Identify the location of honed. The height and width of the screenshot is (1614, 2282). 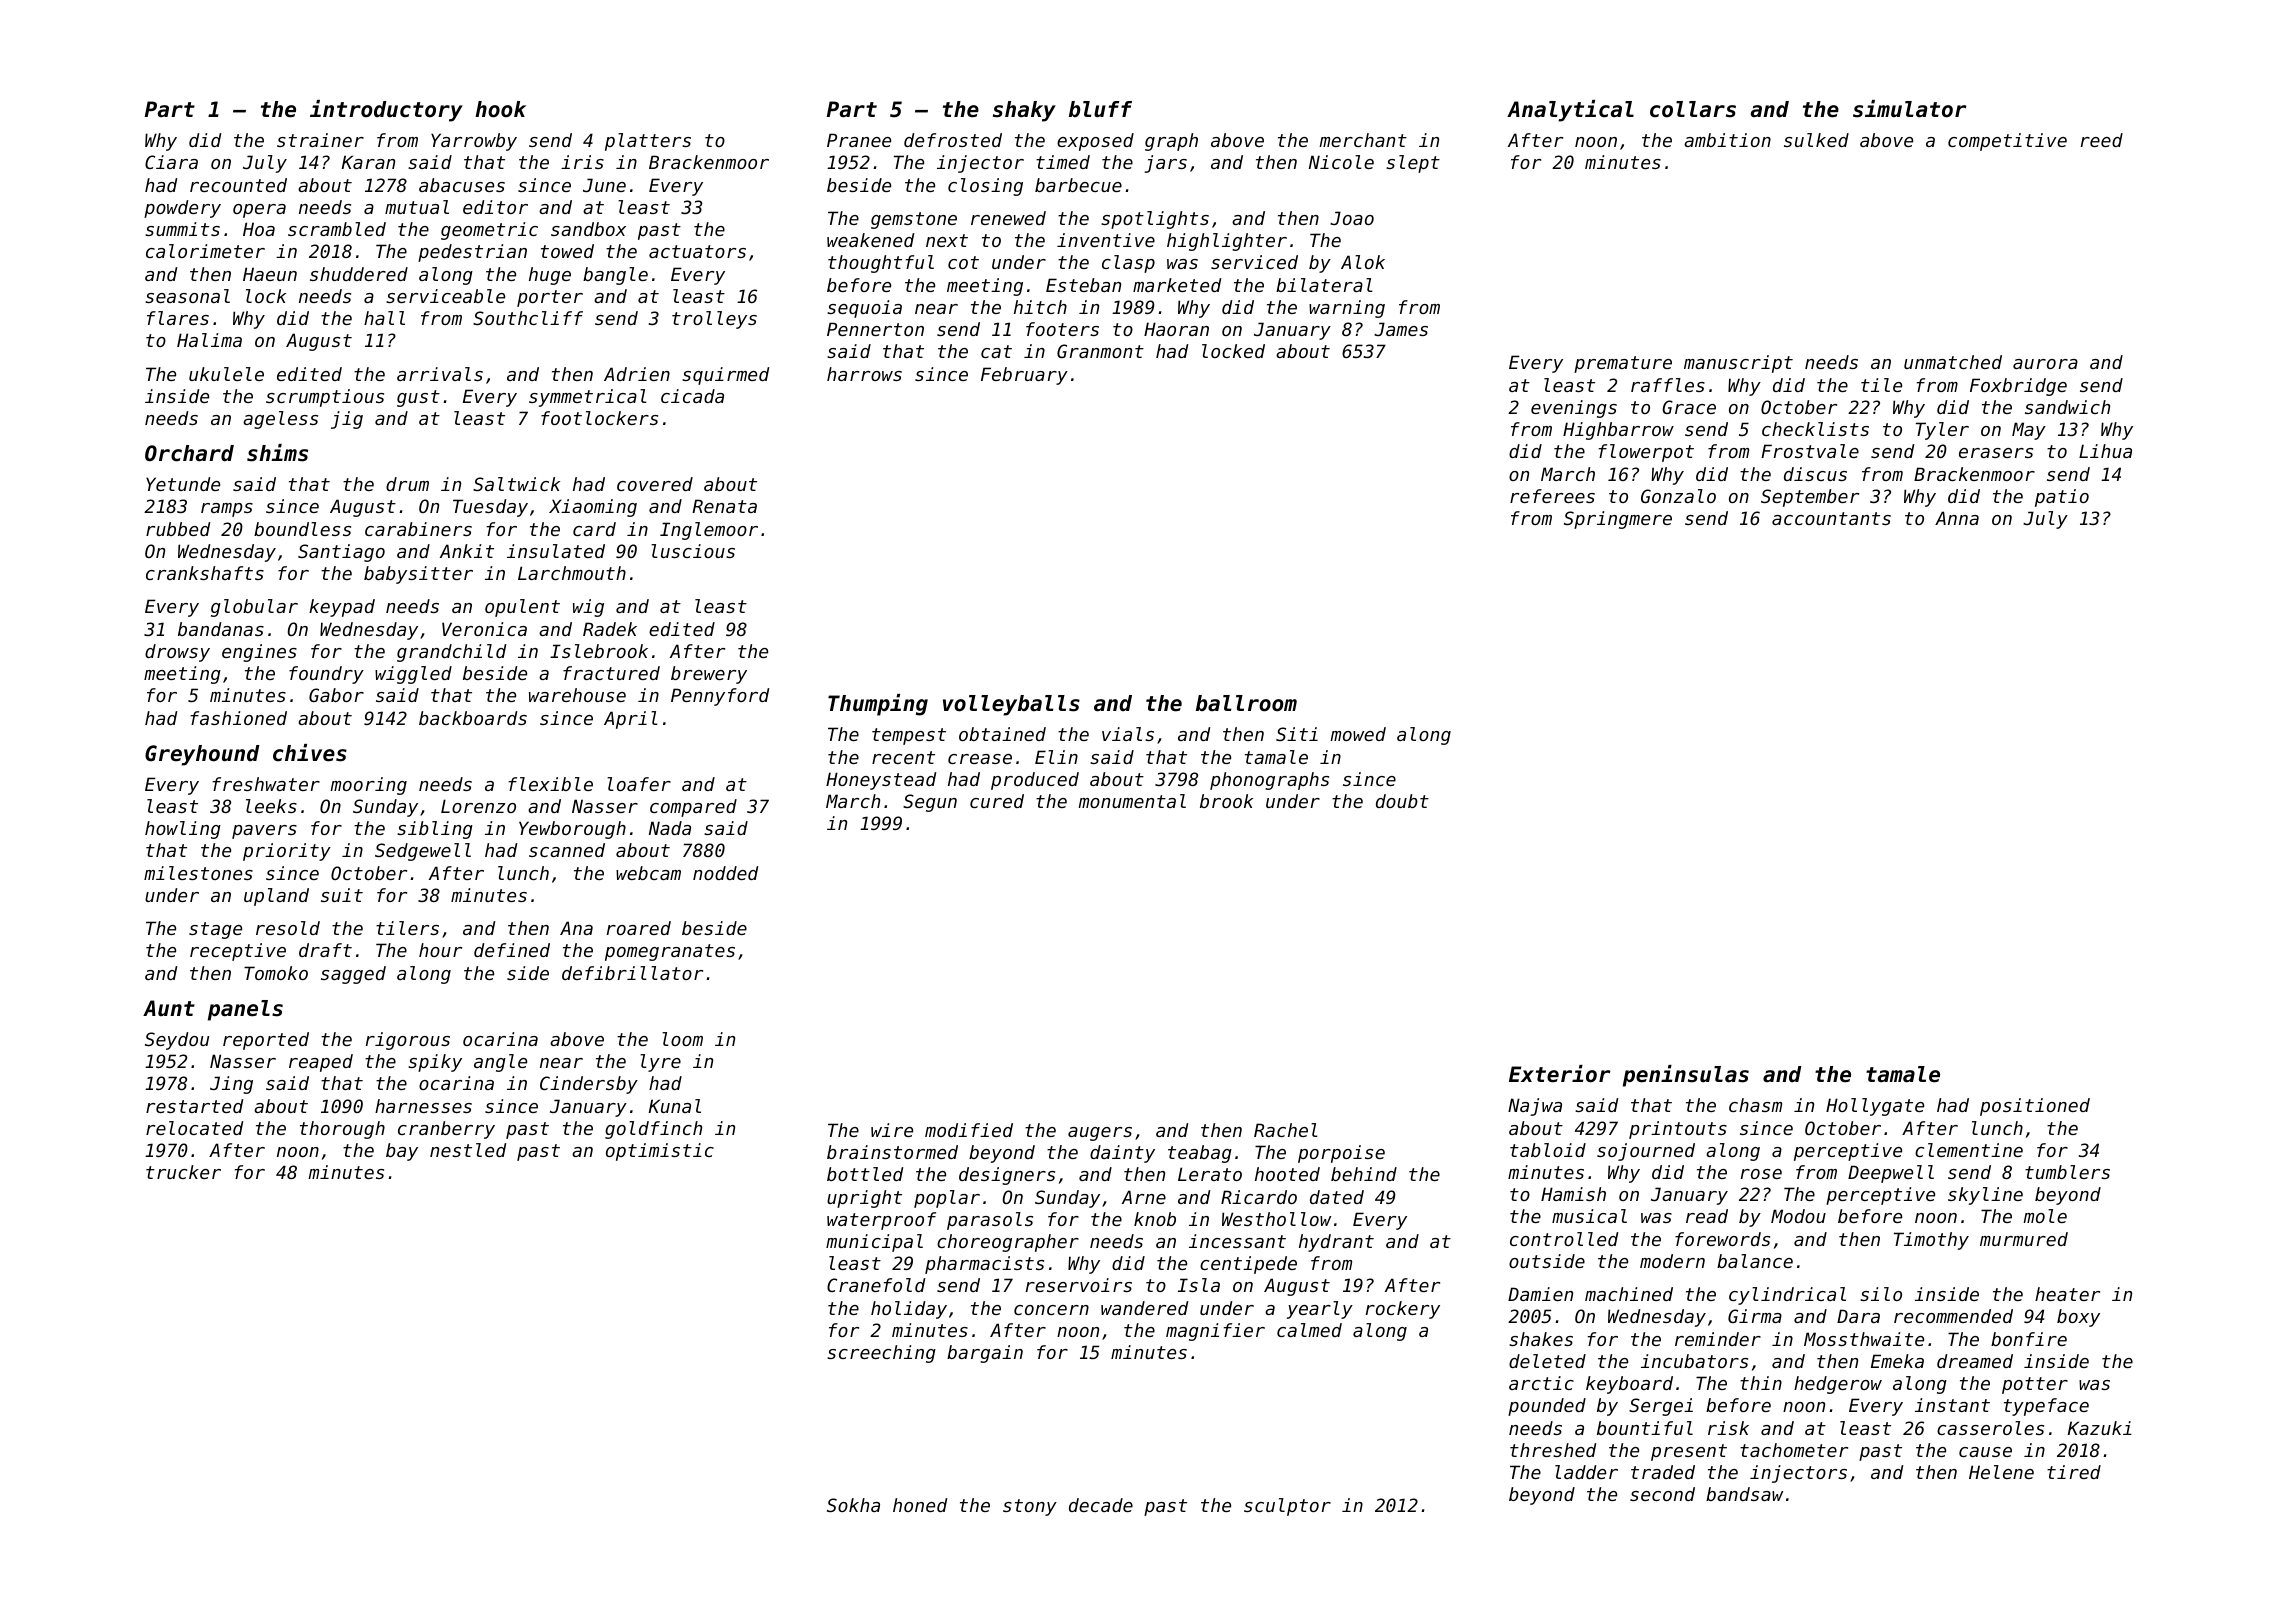
(920, 1505).
